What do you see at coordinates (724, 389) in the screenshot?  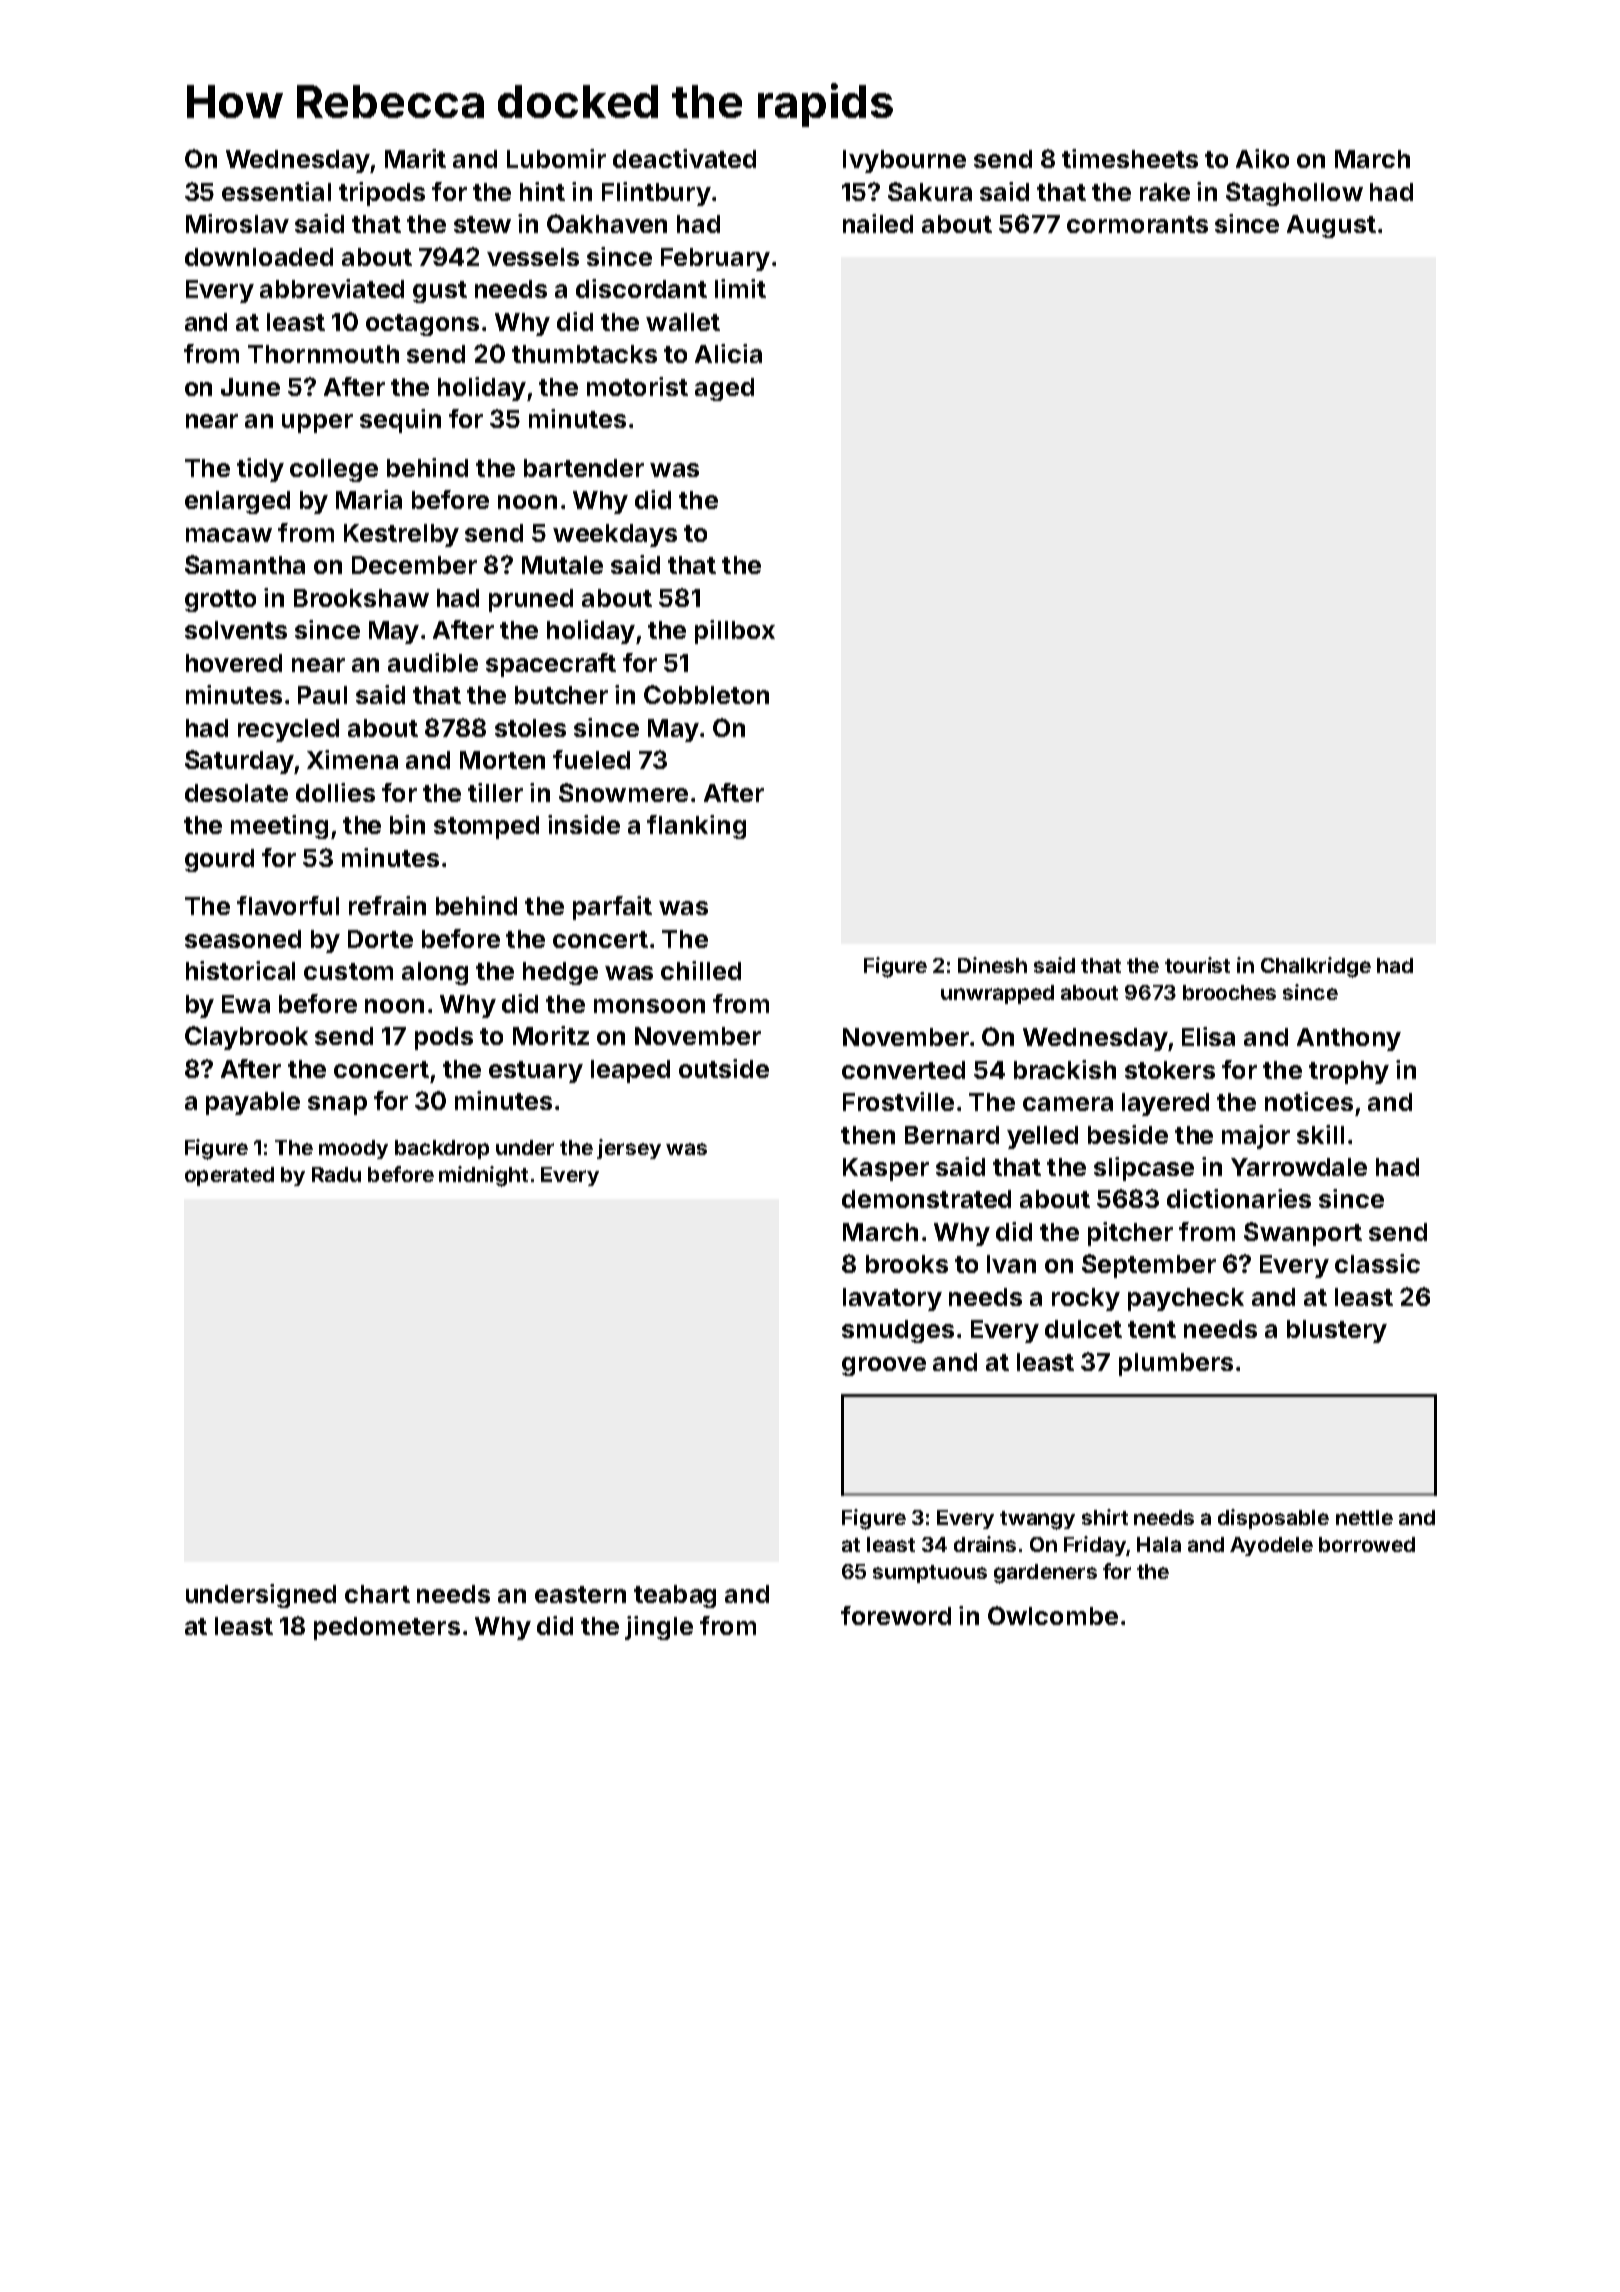 I see `aged` at bounding box center [724, 389].
